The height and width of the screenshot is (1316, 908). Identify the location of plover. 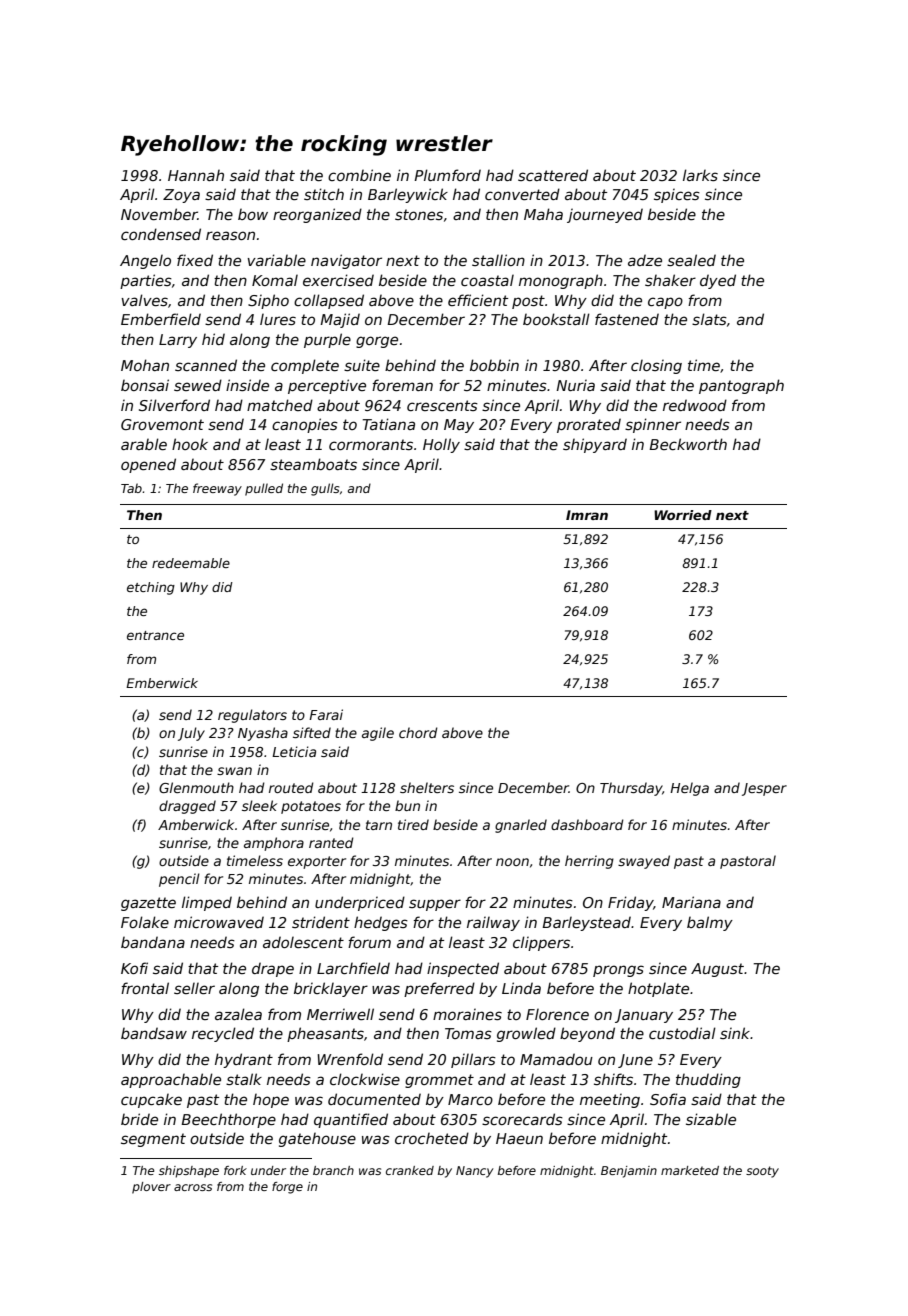
(151, 1188).
